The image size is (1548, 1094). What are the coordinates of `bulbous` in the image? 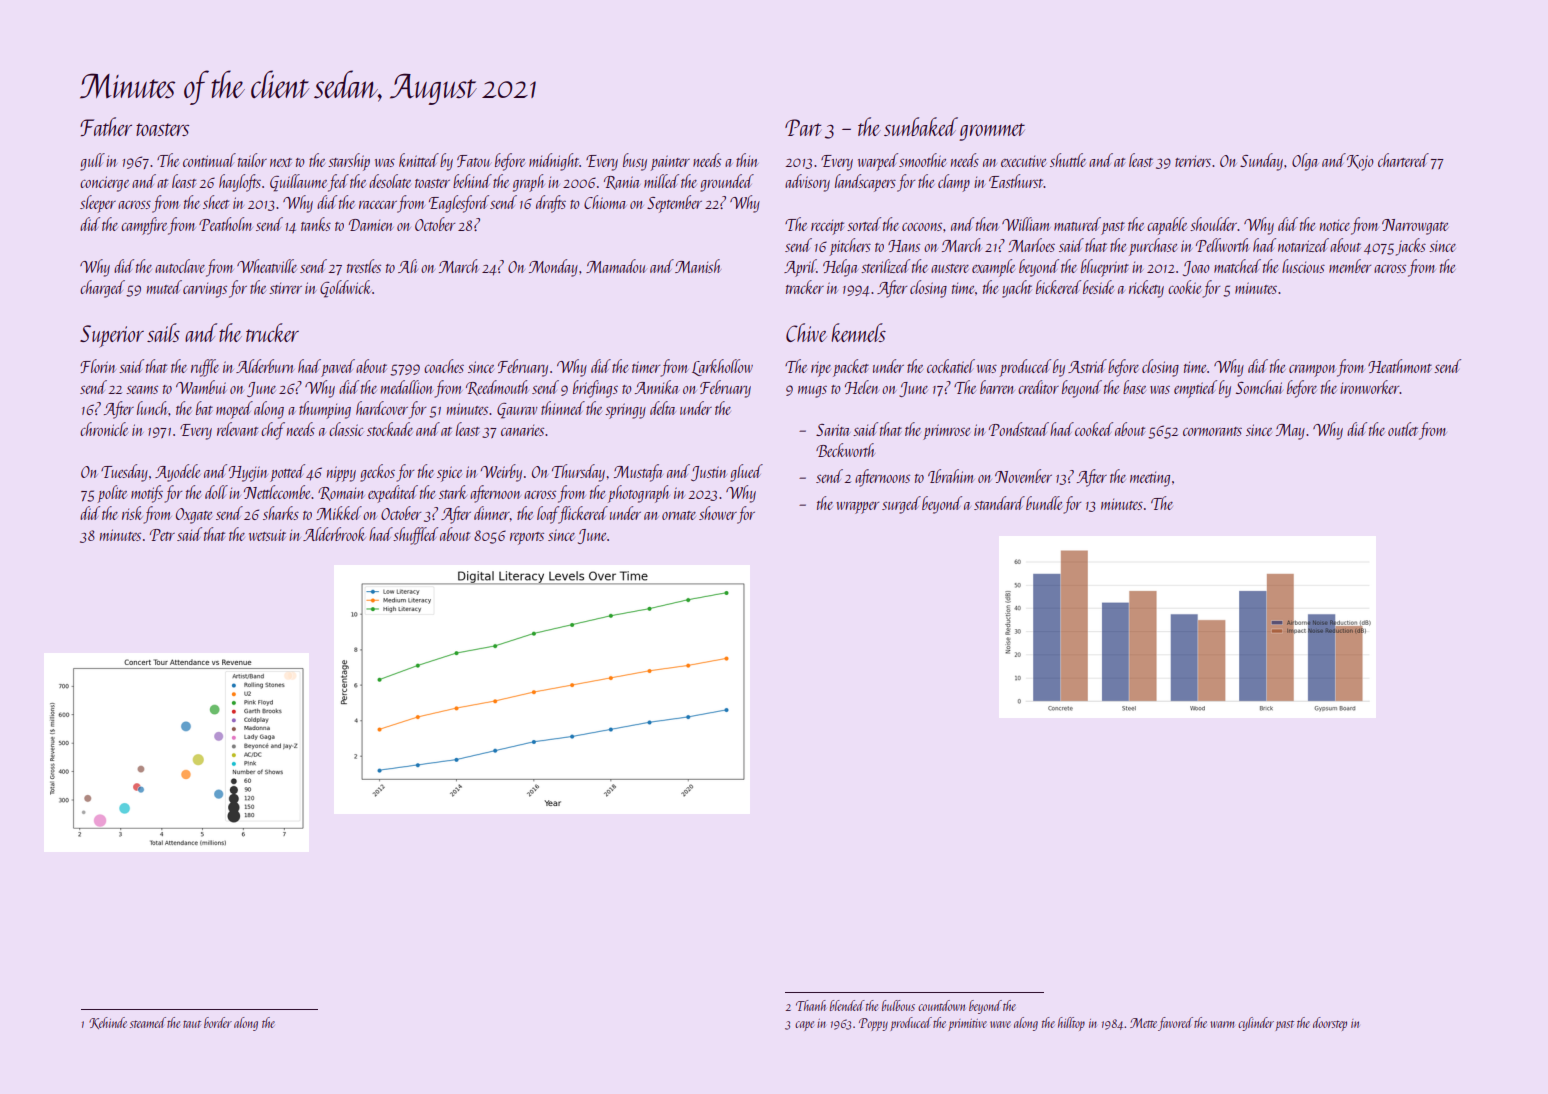 It's located at (898, 1005).
